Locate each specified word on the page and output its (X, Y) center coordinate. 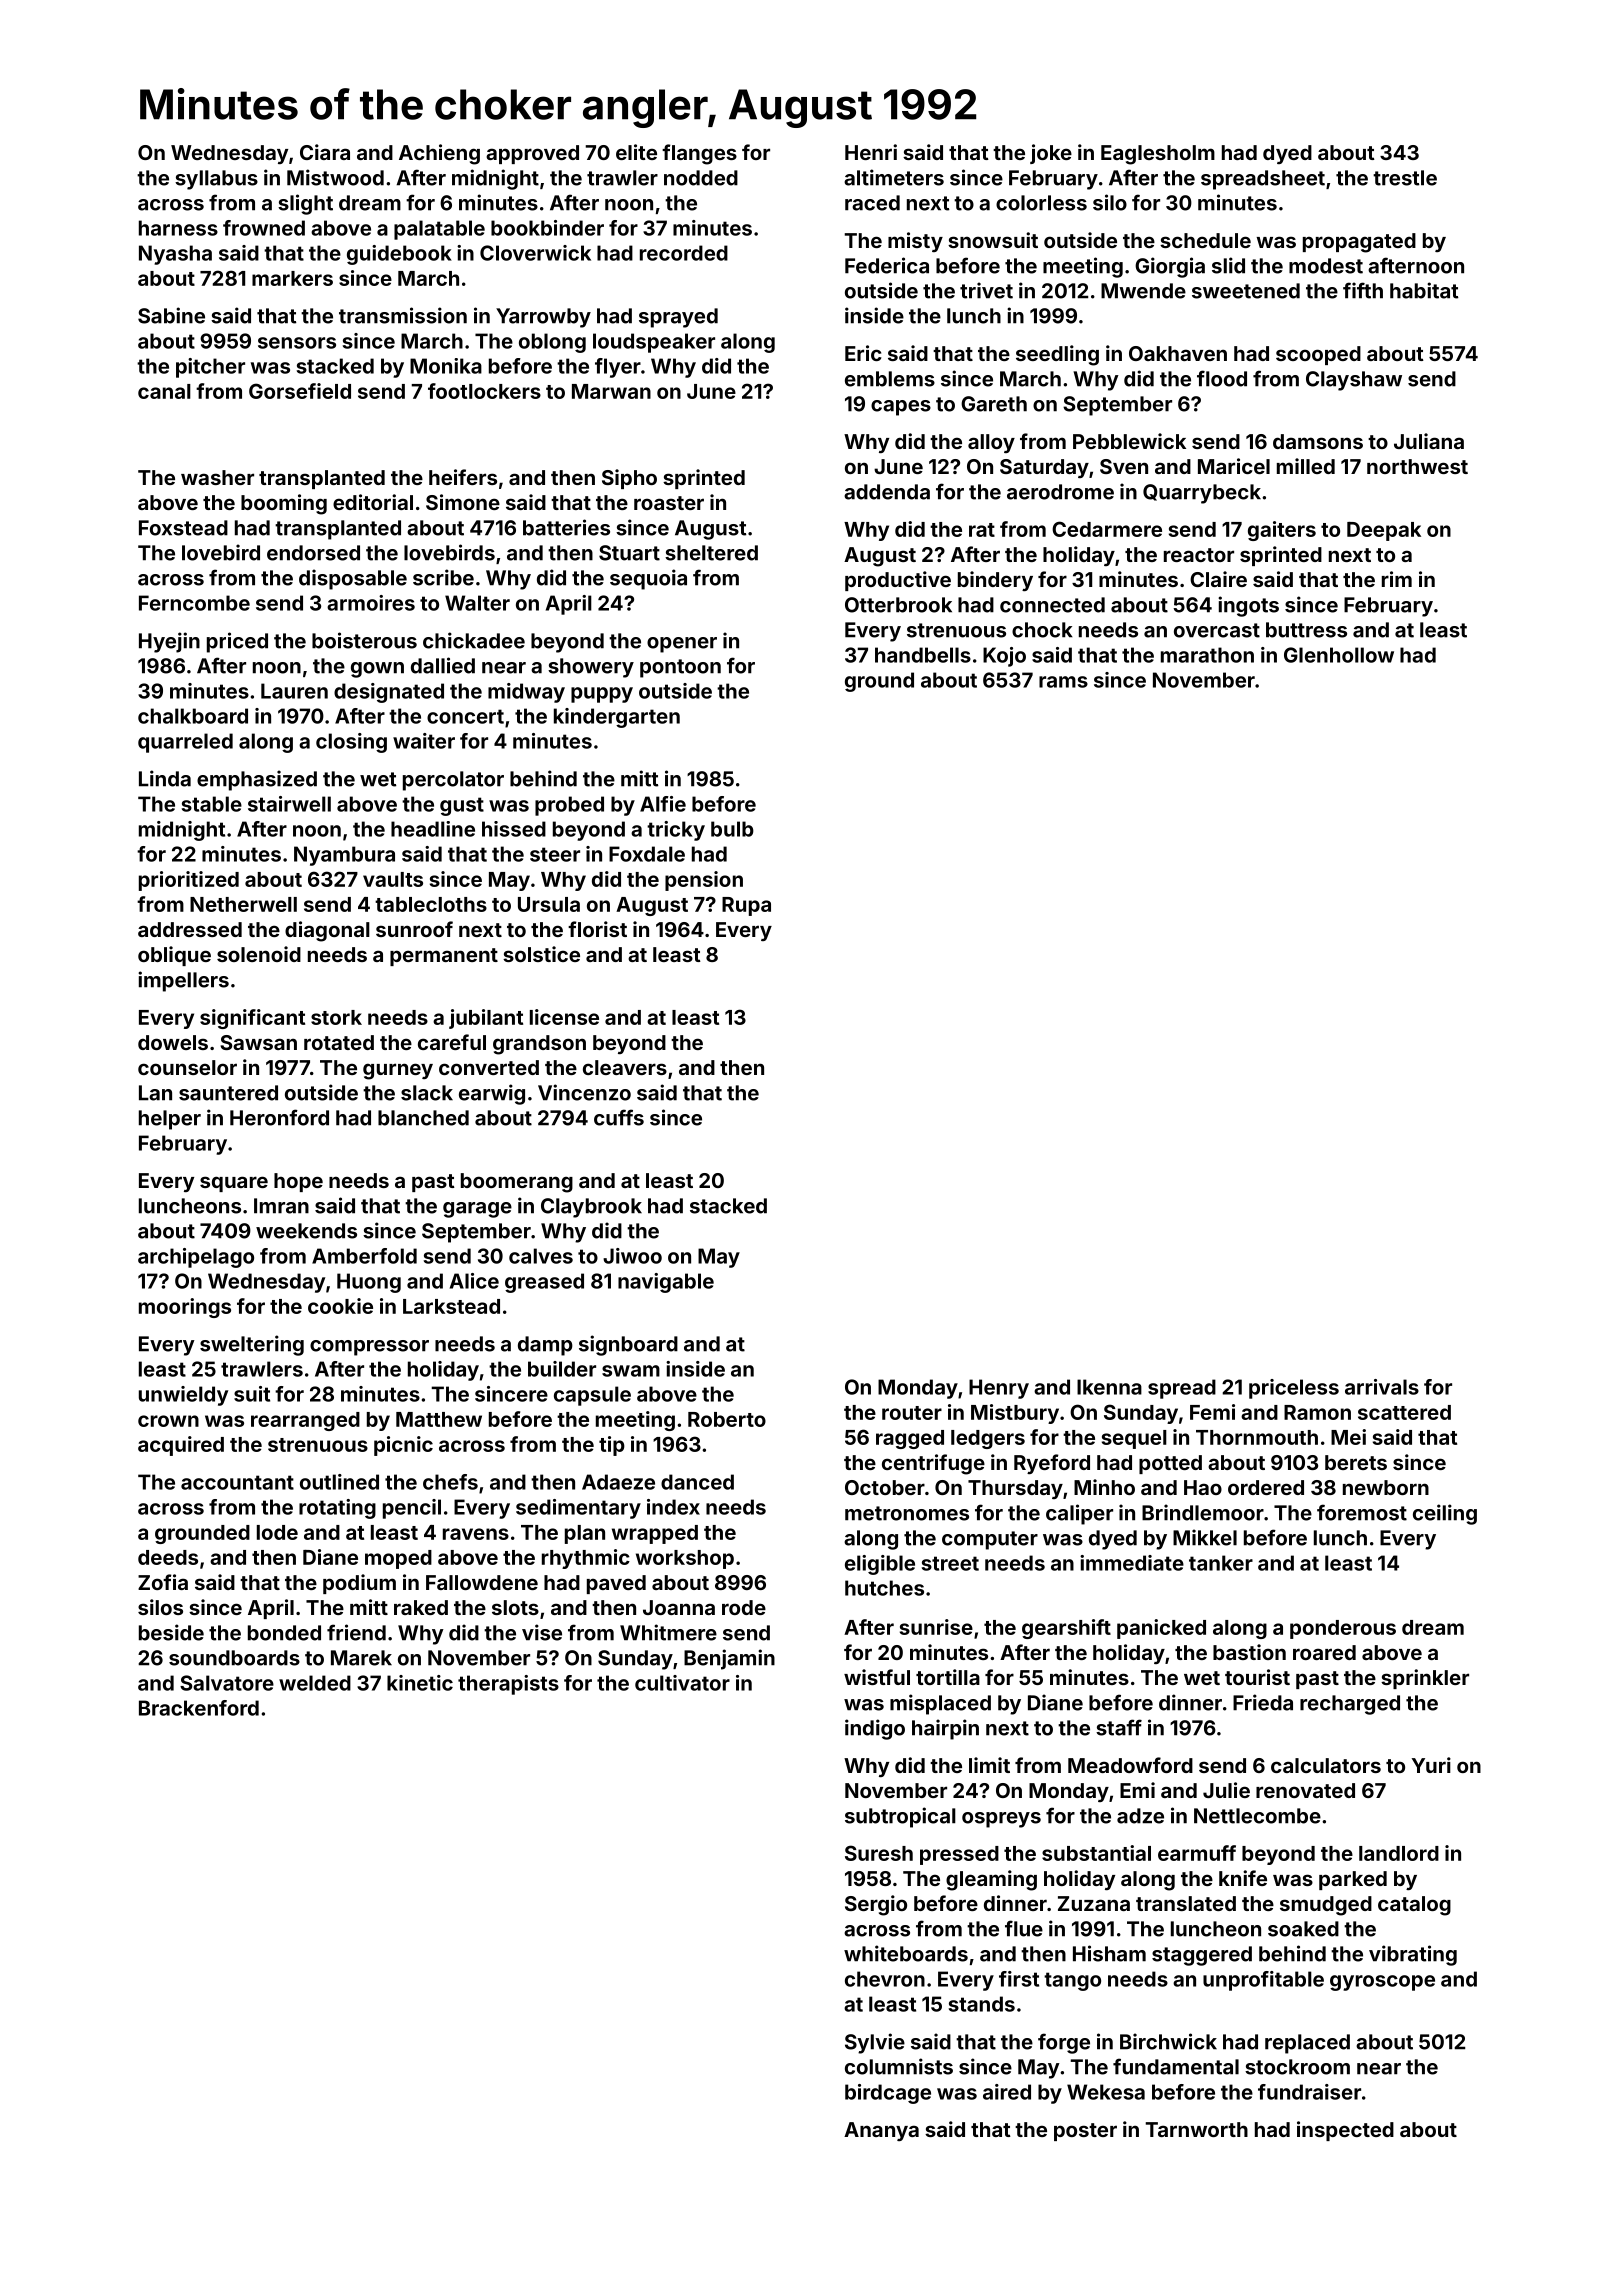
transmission (403, 315)
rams (1063, 682)
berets (1356, 1462)
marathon (1207, 655)
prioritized (189, 881)
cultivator (682, 1683)
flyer (618, 368)
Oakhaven (1178, 353)
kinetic (420, 1683)
